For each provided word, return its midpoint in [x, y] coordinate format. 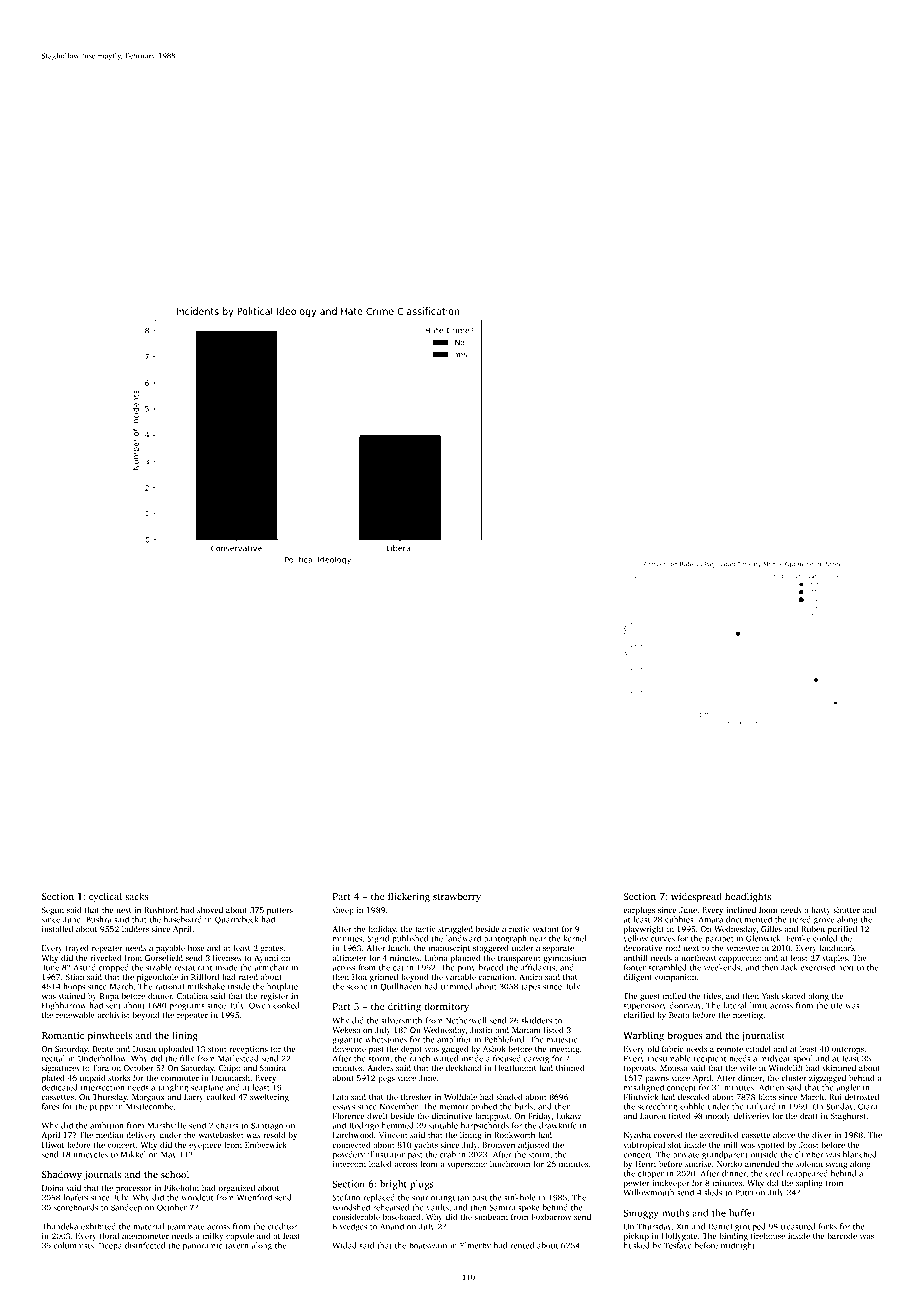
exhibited [98, 1226]
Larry [194, 1098]
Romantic [63, 1035]
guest [650, 997]
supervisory [645, 1006]
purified [842, 929]
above [784, 1134]
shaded [510, 1096]
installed [57, 928]
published [410, 939]
